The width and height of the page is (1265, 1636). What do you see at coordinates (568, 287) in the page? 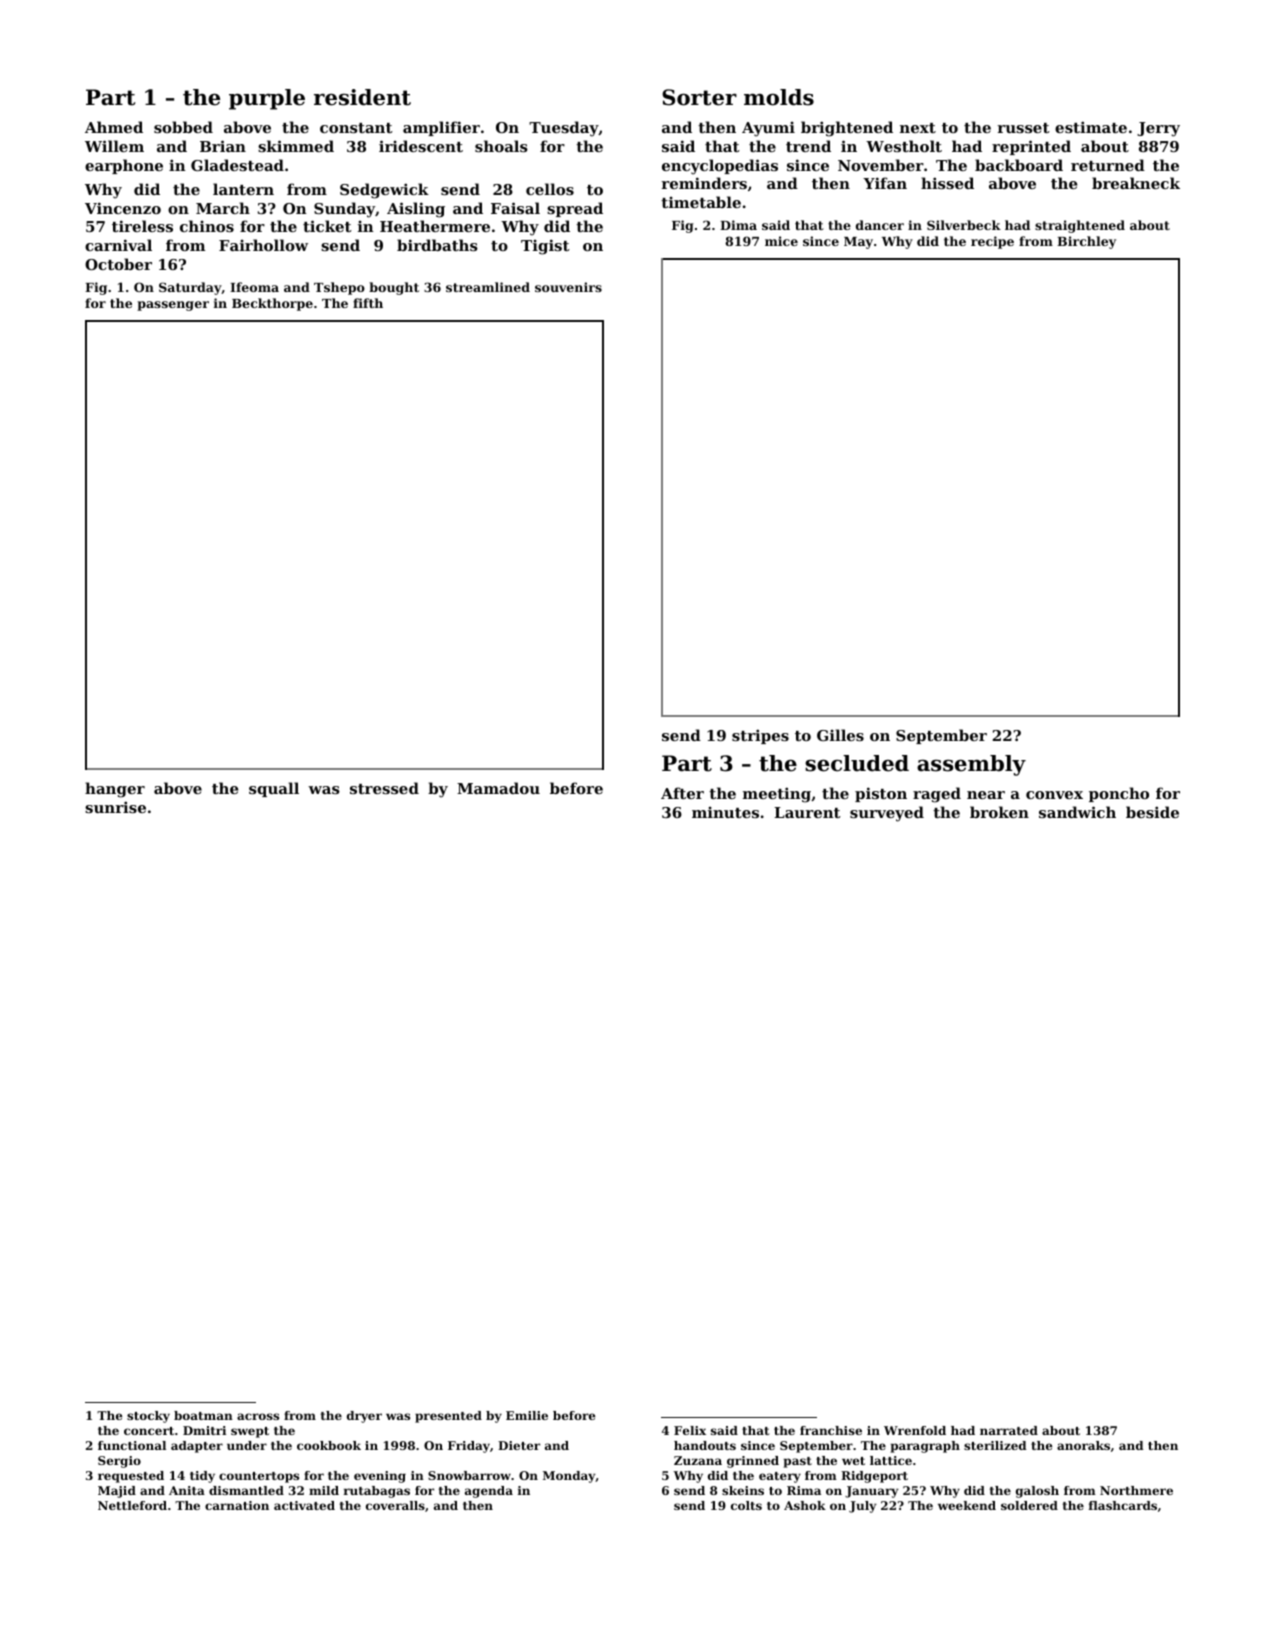
I see `souvenirs` at bounding box center [568, 287].
